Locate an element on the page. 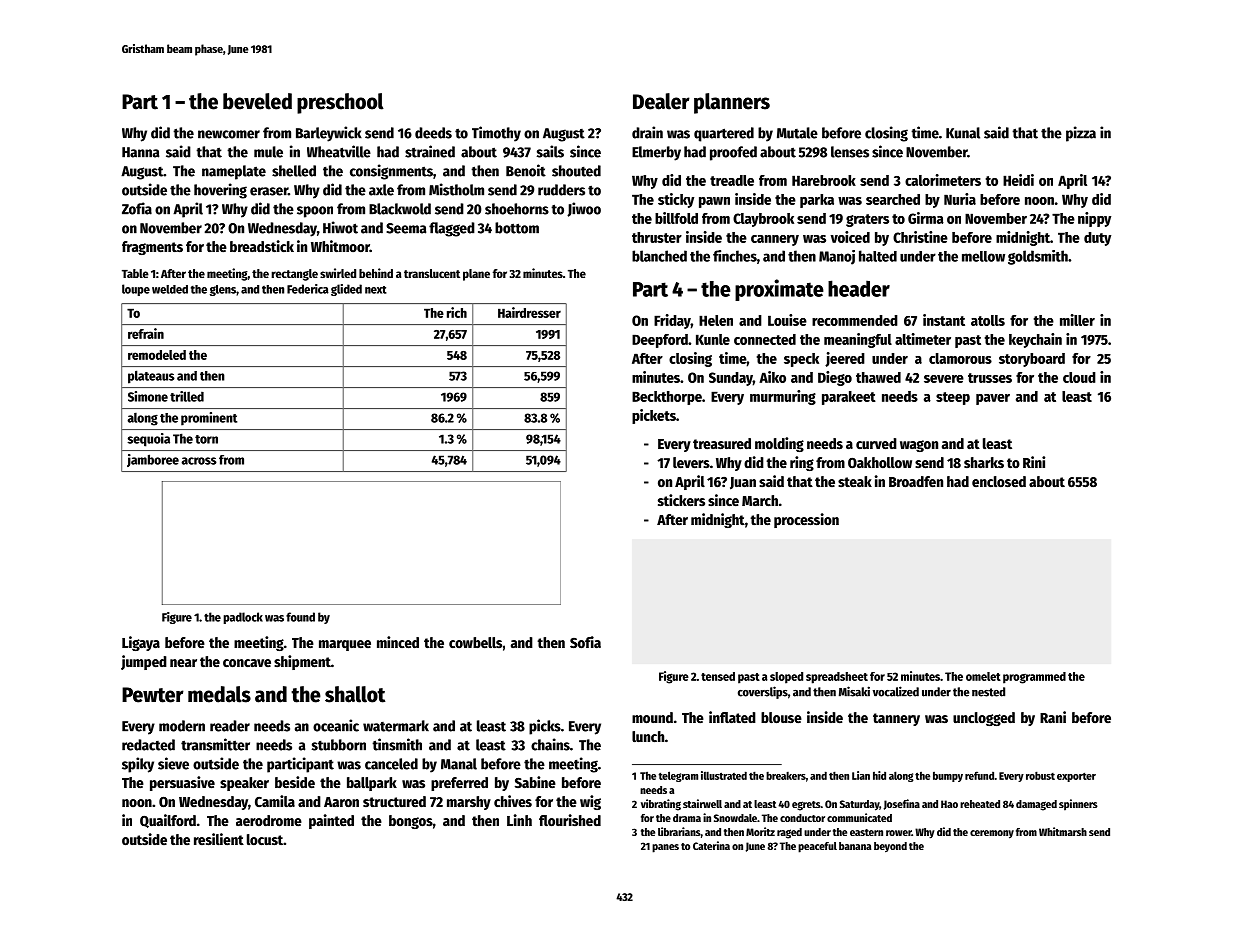  spiky is located at coordinates (138, 765).
